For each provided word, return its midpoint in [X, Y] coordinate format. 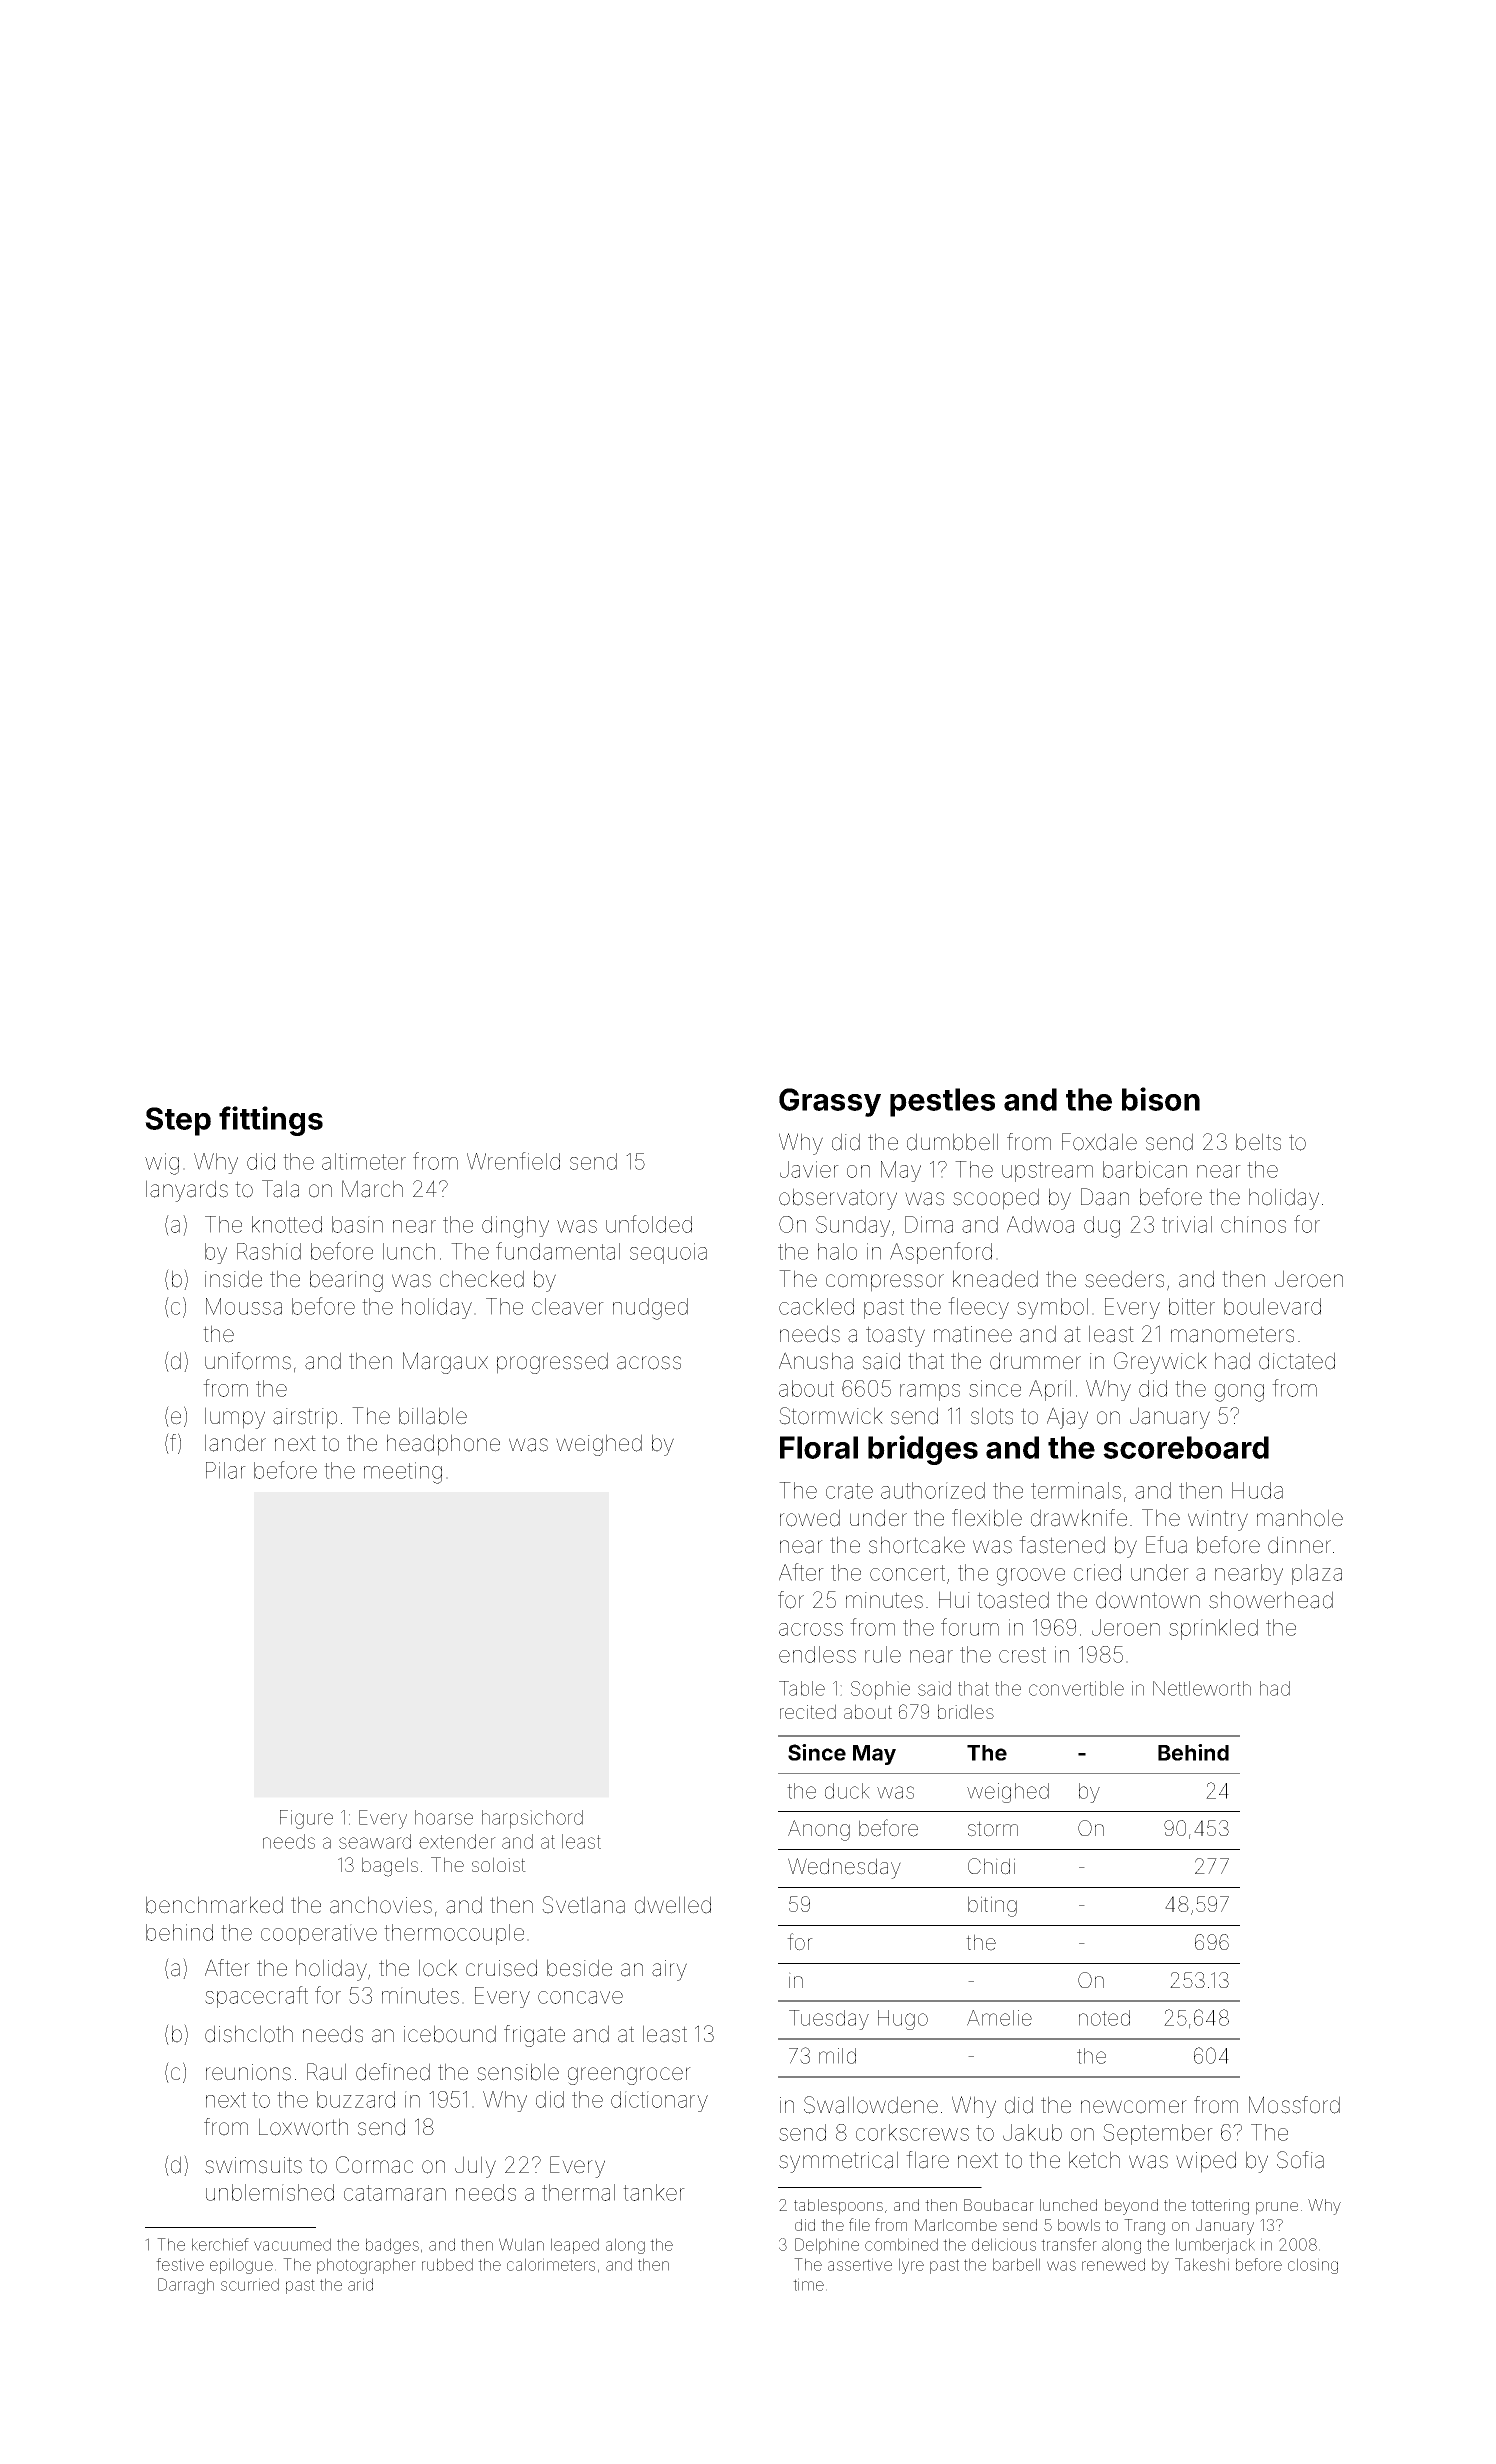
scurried [250, 2284]
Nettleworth [1202, 1688]
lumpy [235, 1418]
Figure [306, 1819]
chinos [1253, 1224]
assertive [860, 2264]
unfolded [649, 1224]
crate [849, 1491]
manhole [1300, 1518]
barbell [1016, 2264]
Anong [819, 1830]
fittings [271, 1121]
